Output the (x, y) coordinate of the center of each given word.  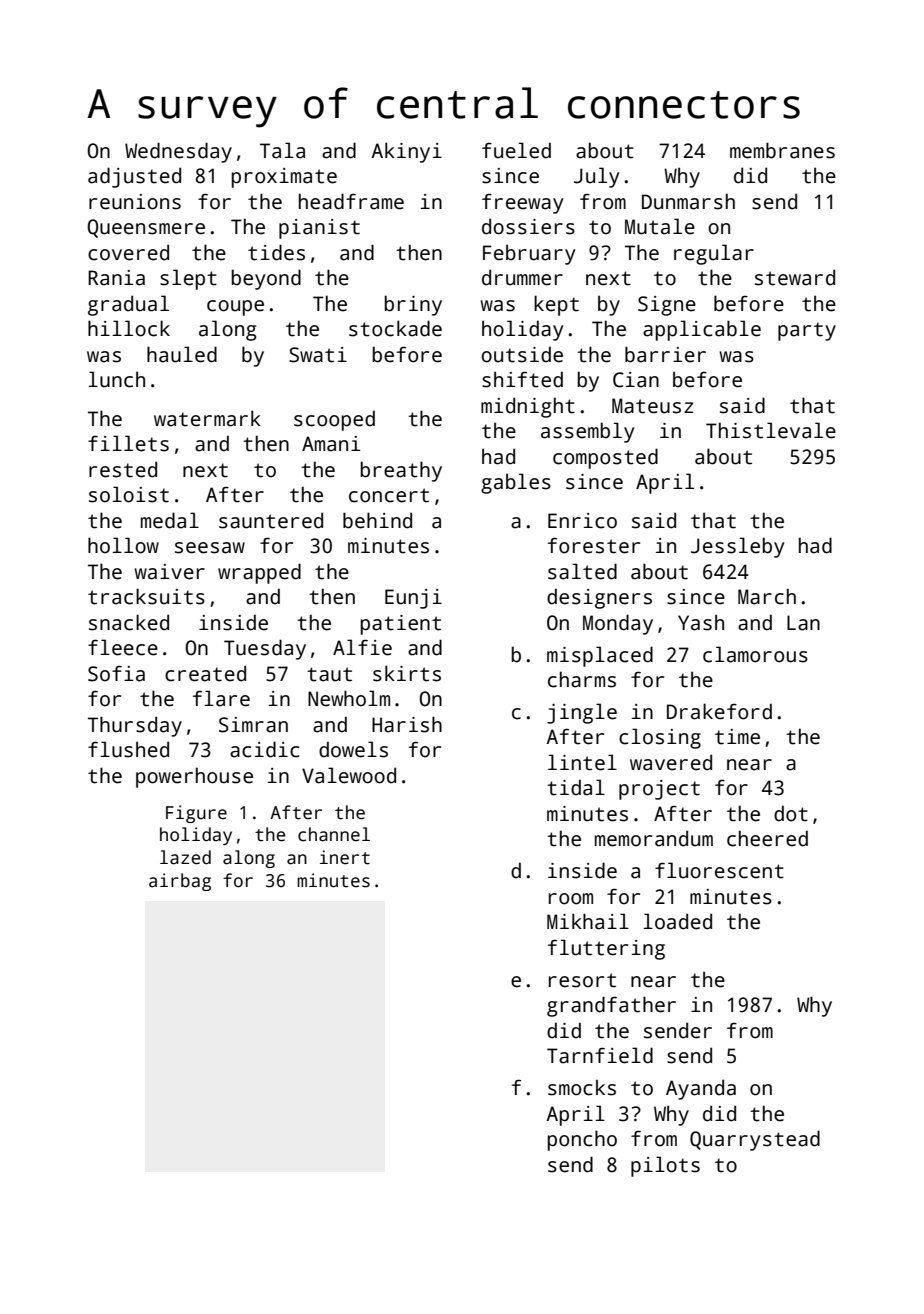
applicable (702, 330)
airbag (180, 882)
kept (556, 305)
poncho (582, 1140)
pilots (665, 1166)
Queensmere (146, 228)
